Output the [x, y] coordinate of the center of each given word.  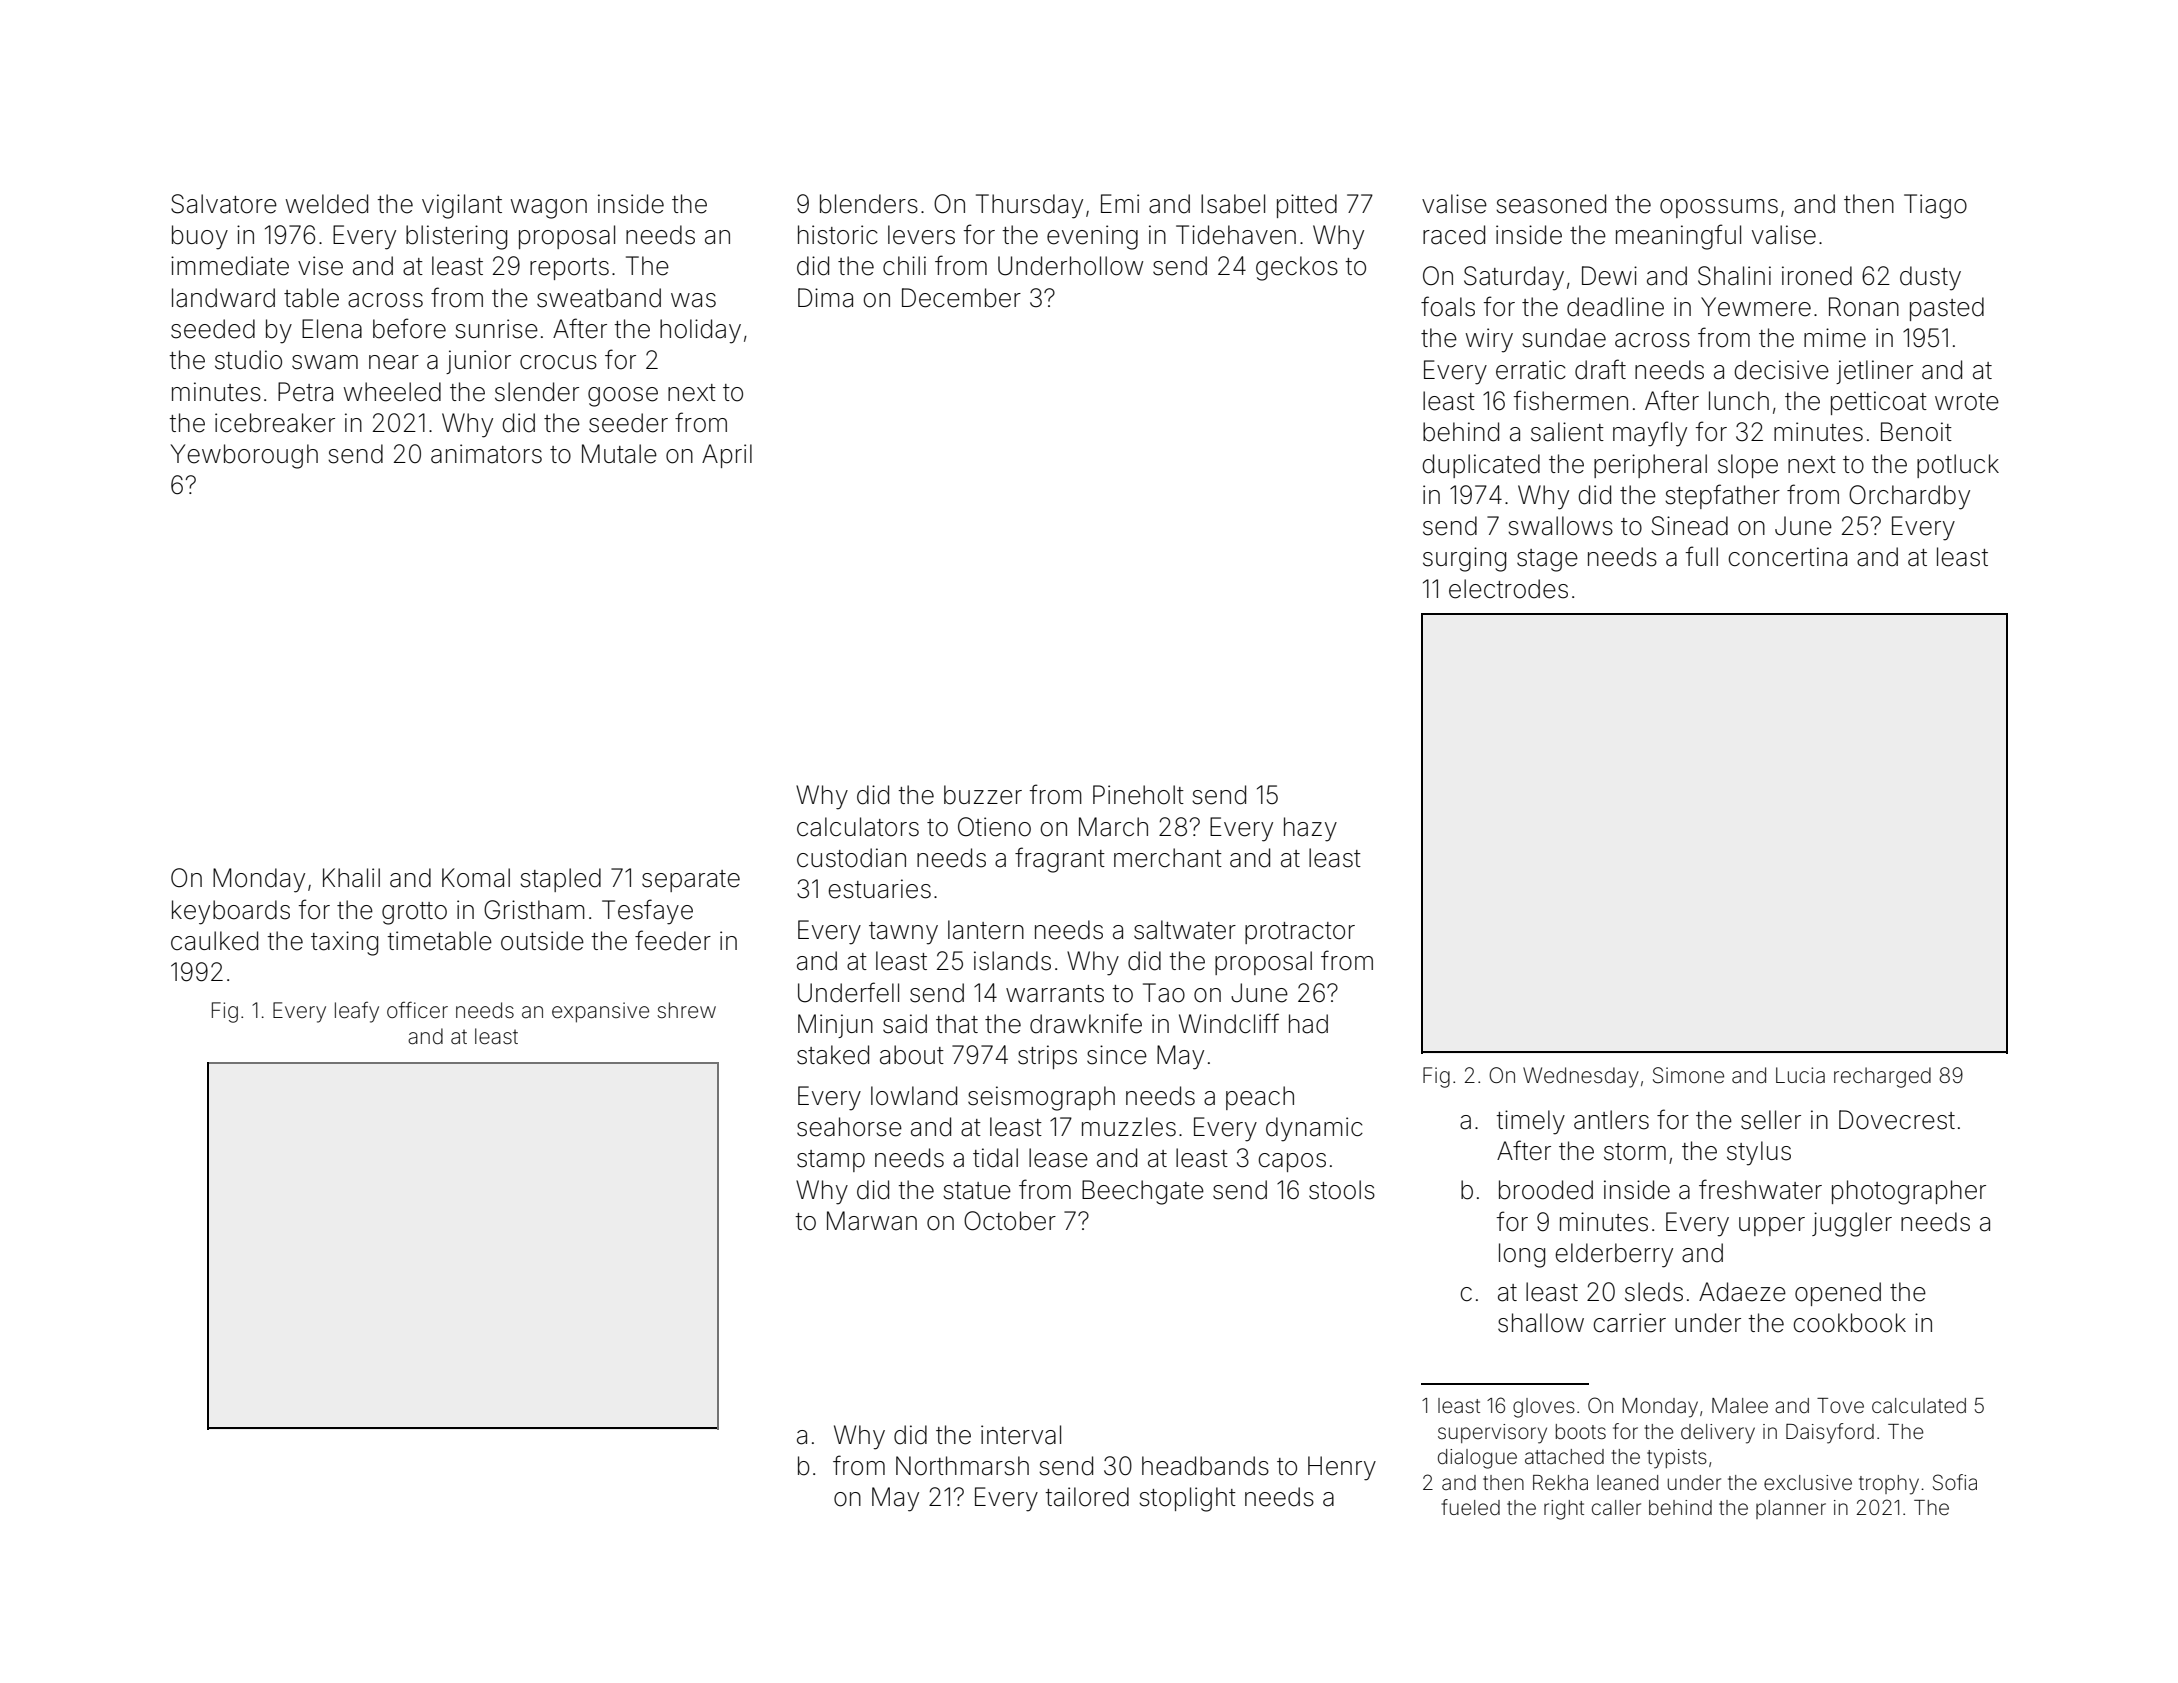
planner [1791, 1509]
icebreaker [275, 423]
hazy [1310, 829]
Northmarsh [962, 1466]
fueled [1470, 1507]
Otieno [994, 827]
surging [1464, 559]
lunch [1739, 400]
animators [486, 454]
